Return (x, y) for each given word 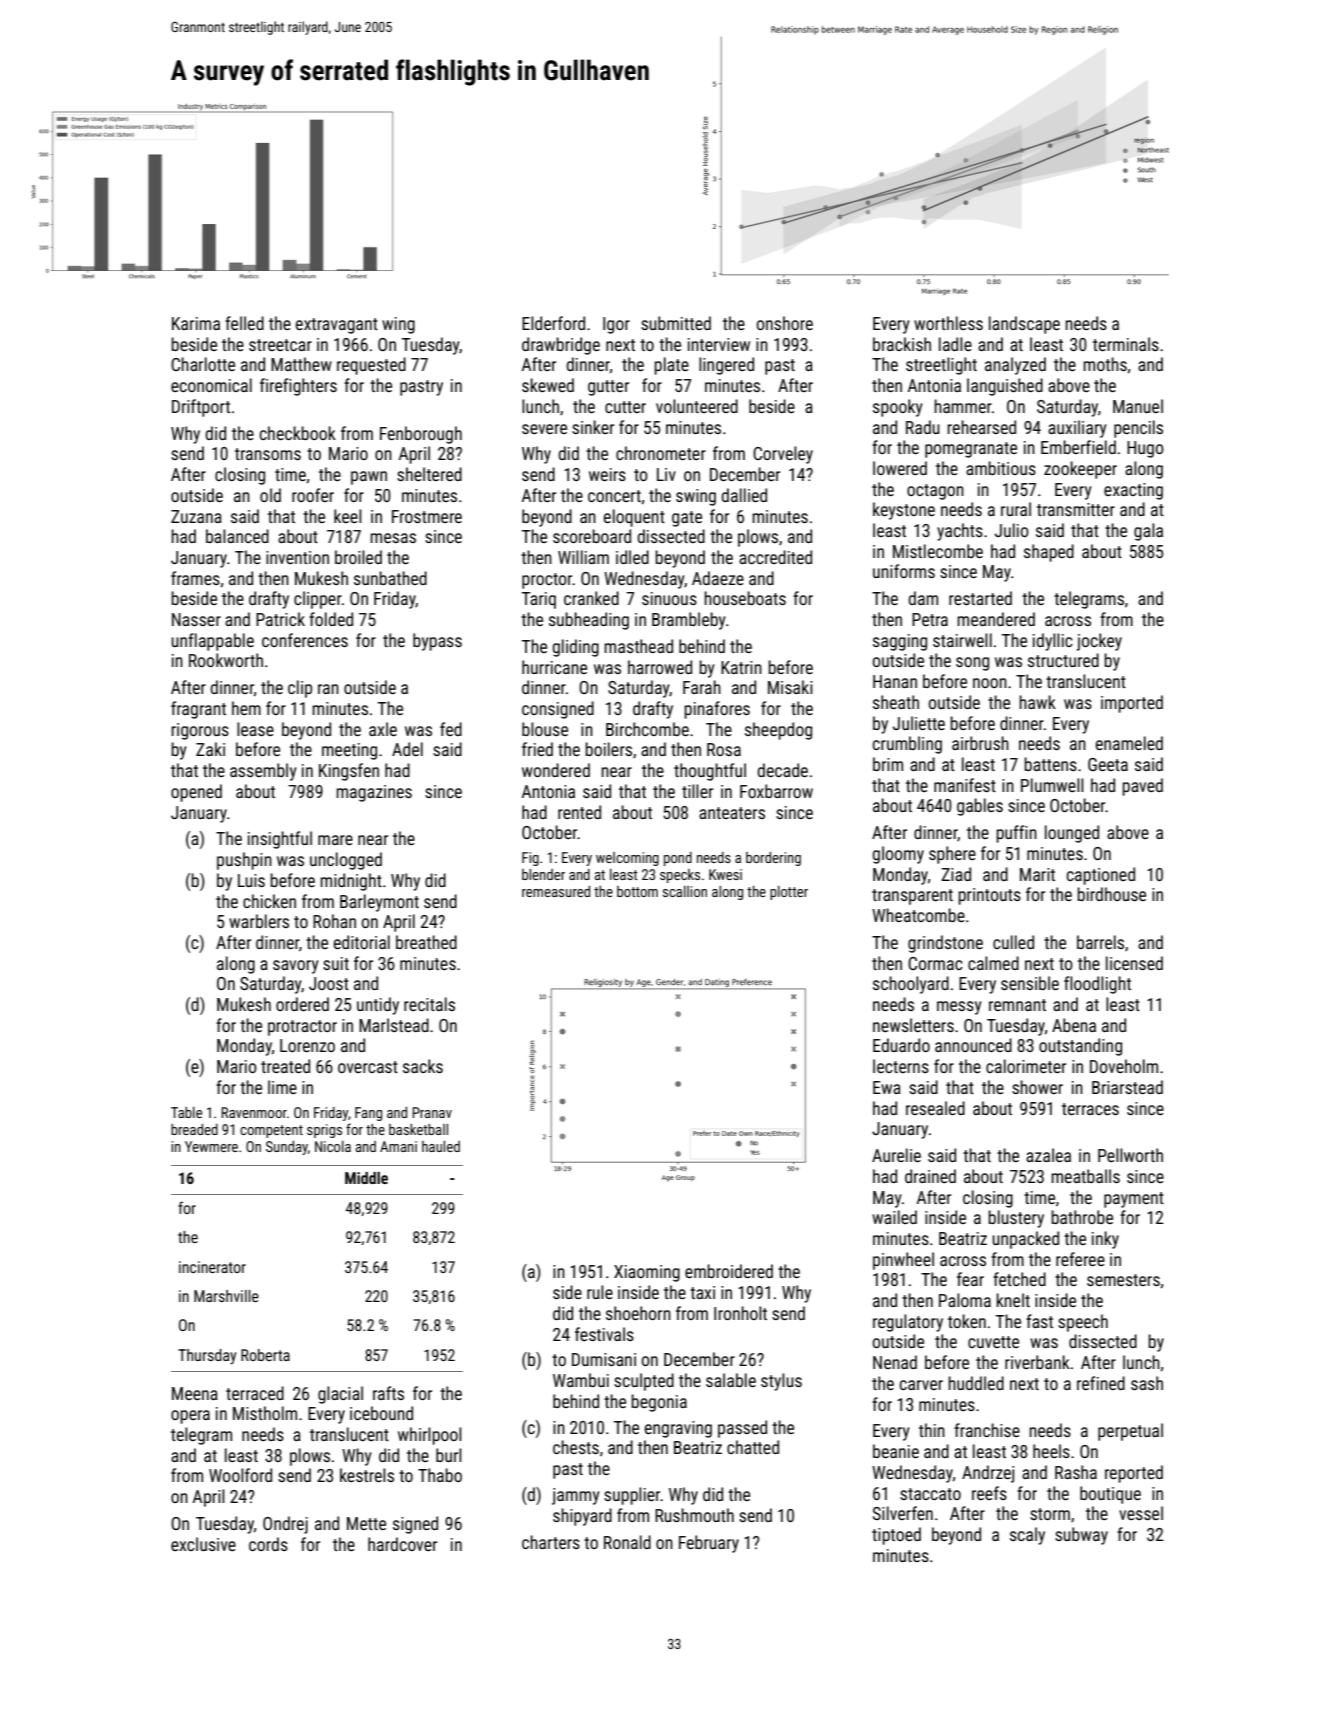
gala (1148, 532)
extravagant (337, 326)
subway (1081, 1536)
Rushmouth (694, 1515)
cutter (625, 407)
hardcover (402, 1544)
